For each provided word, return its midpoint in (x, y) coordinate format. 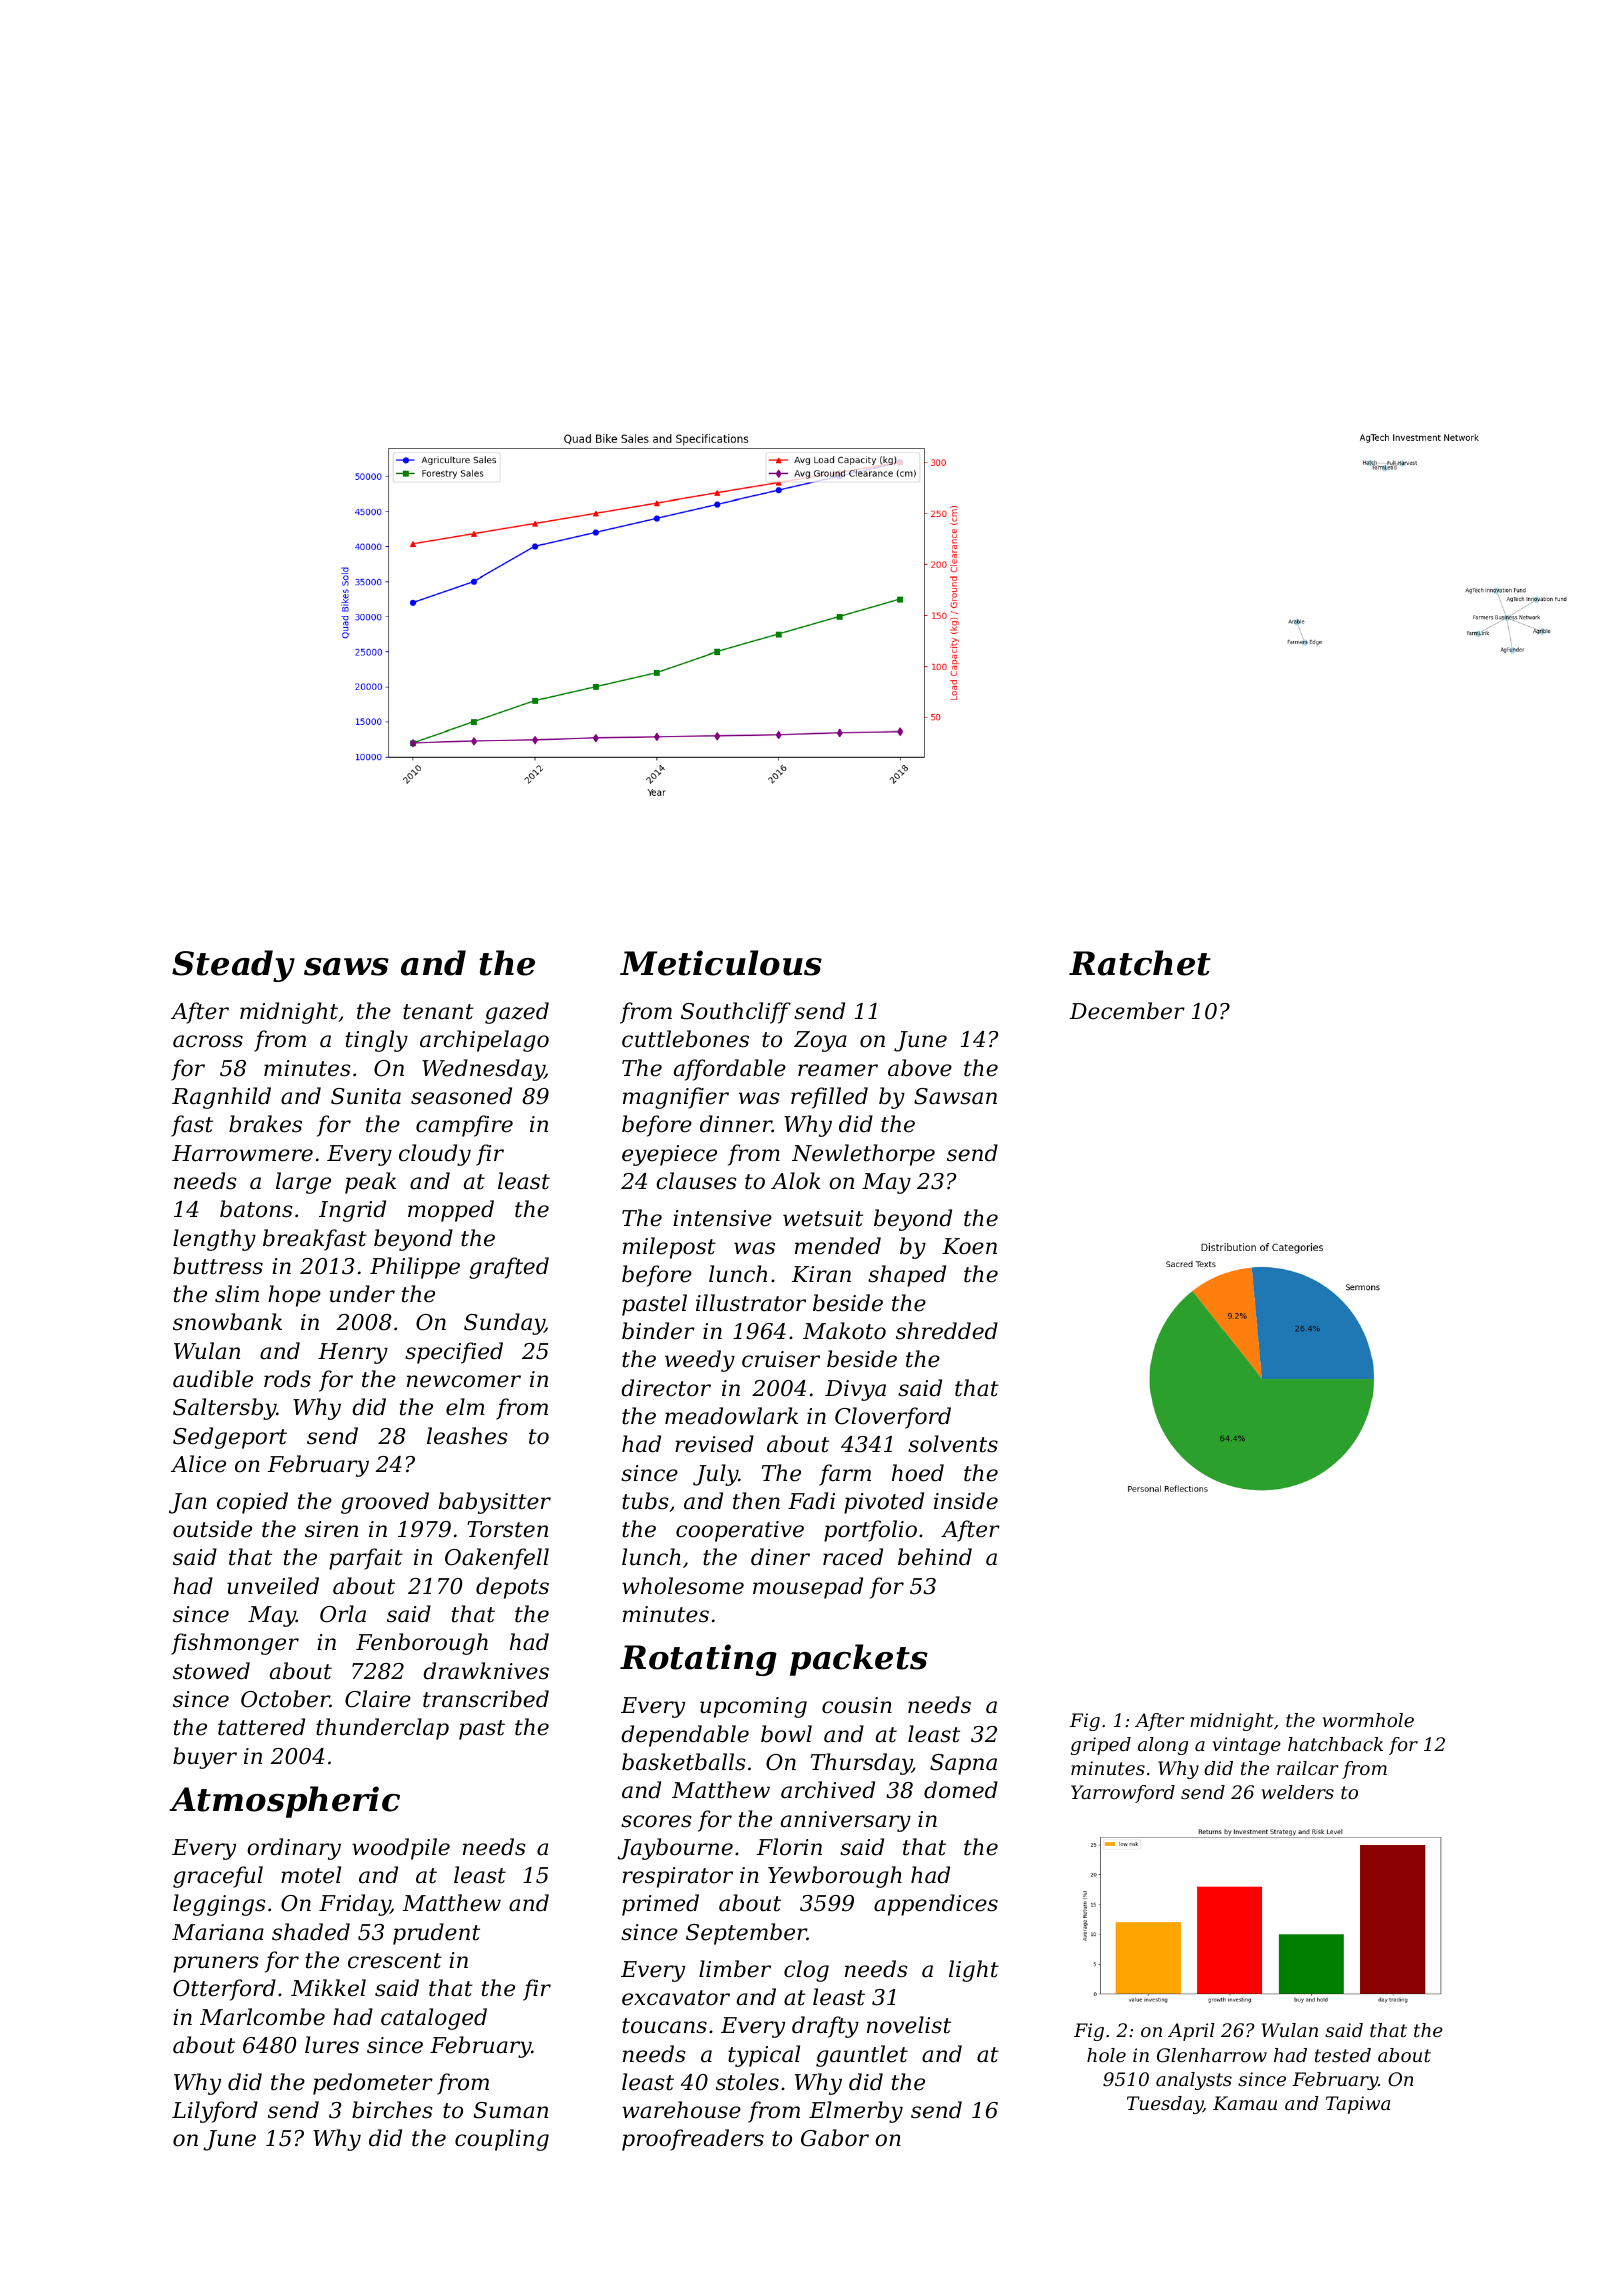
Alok (796, 1181)
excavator (676, 1998)
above (920, 1068)
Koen (969, 1246)
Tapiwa (1358, 2105)
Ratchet (1140, 963)
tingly (377, 1041)
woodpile (401, 1849)
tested (1343, 2055)
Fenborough (422, 1644)
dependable (685, 1736)
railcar (1308, 1768)
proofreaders (693, 2140)
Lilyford (215, 2112)
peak (370, 1183)
